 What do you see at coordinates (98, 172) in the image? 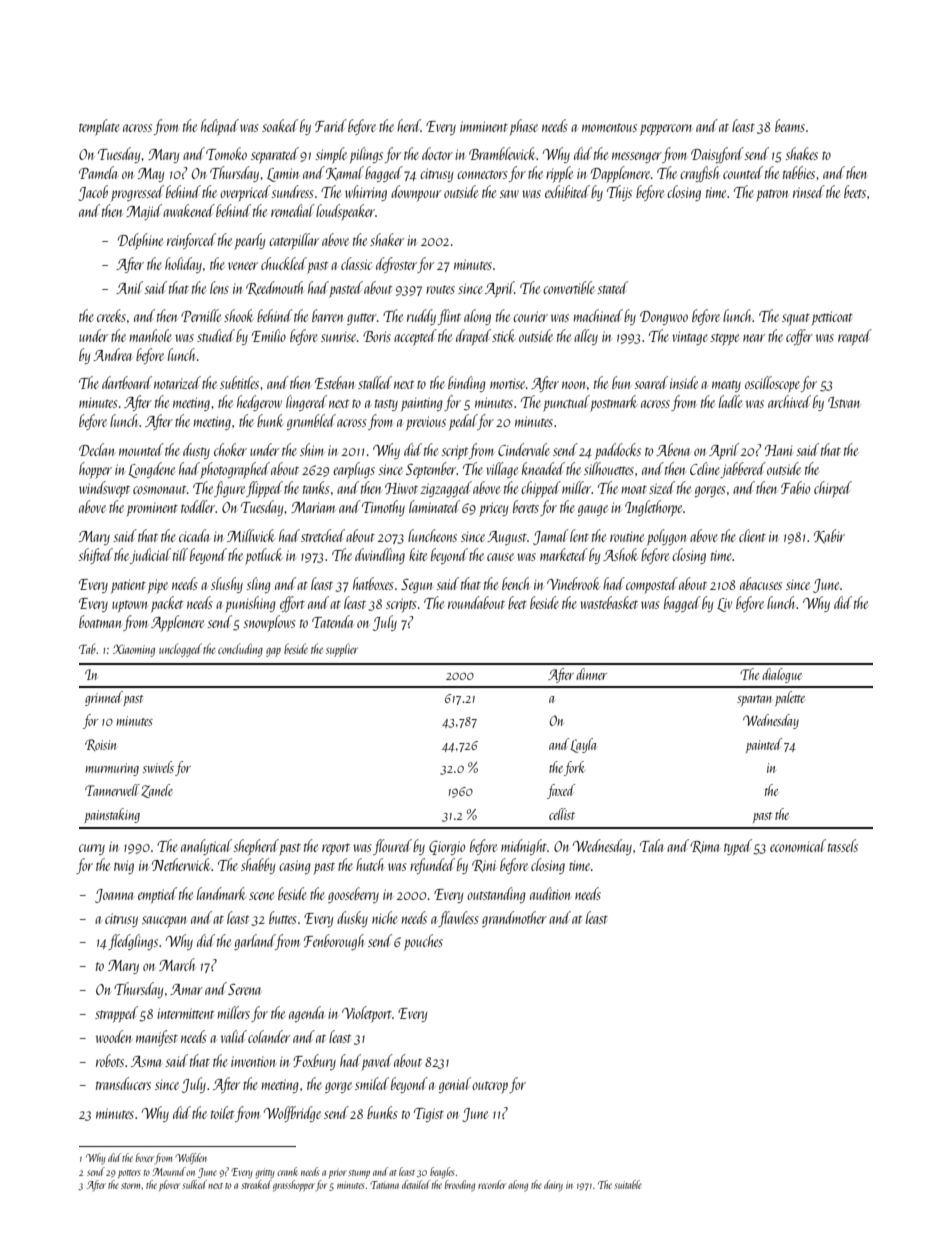
I see `Pamela` at bounding box center [98, 172].
